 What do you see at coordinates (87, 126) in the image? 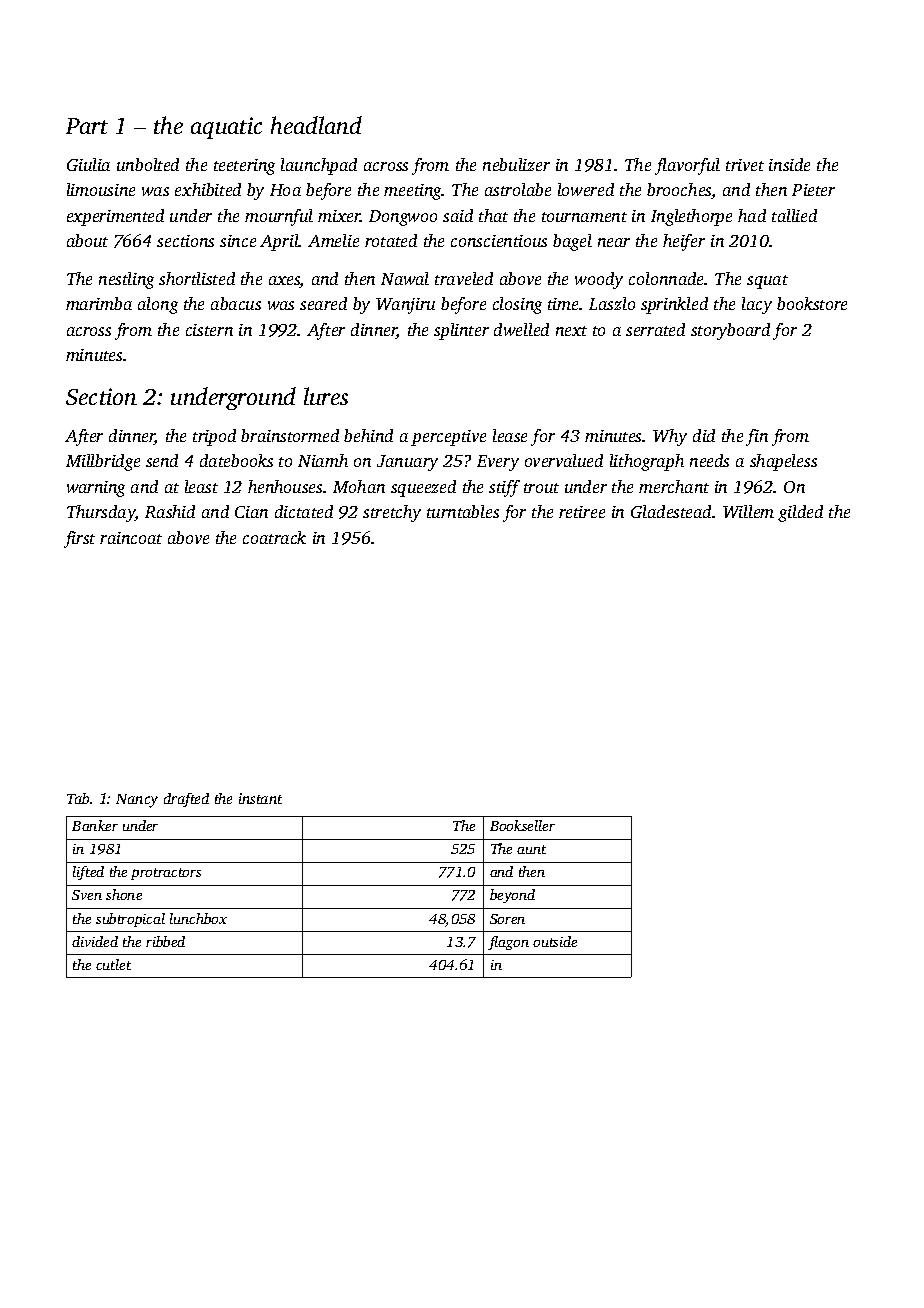
I see `Part` at bounding box center [87, 126].
